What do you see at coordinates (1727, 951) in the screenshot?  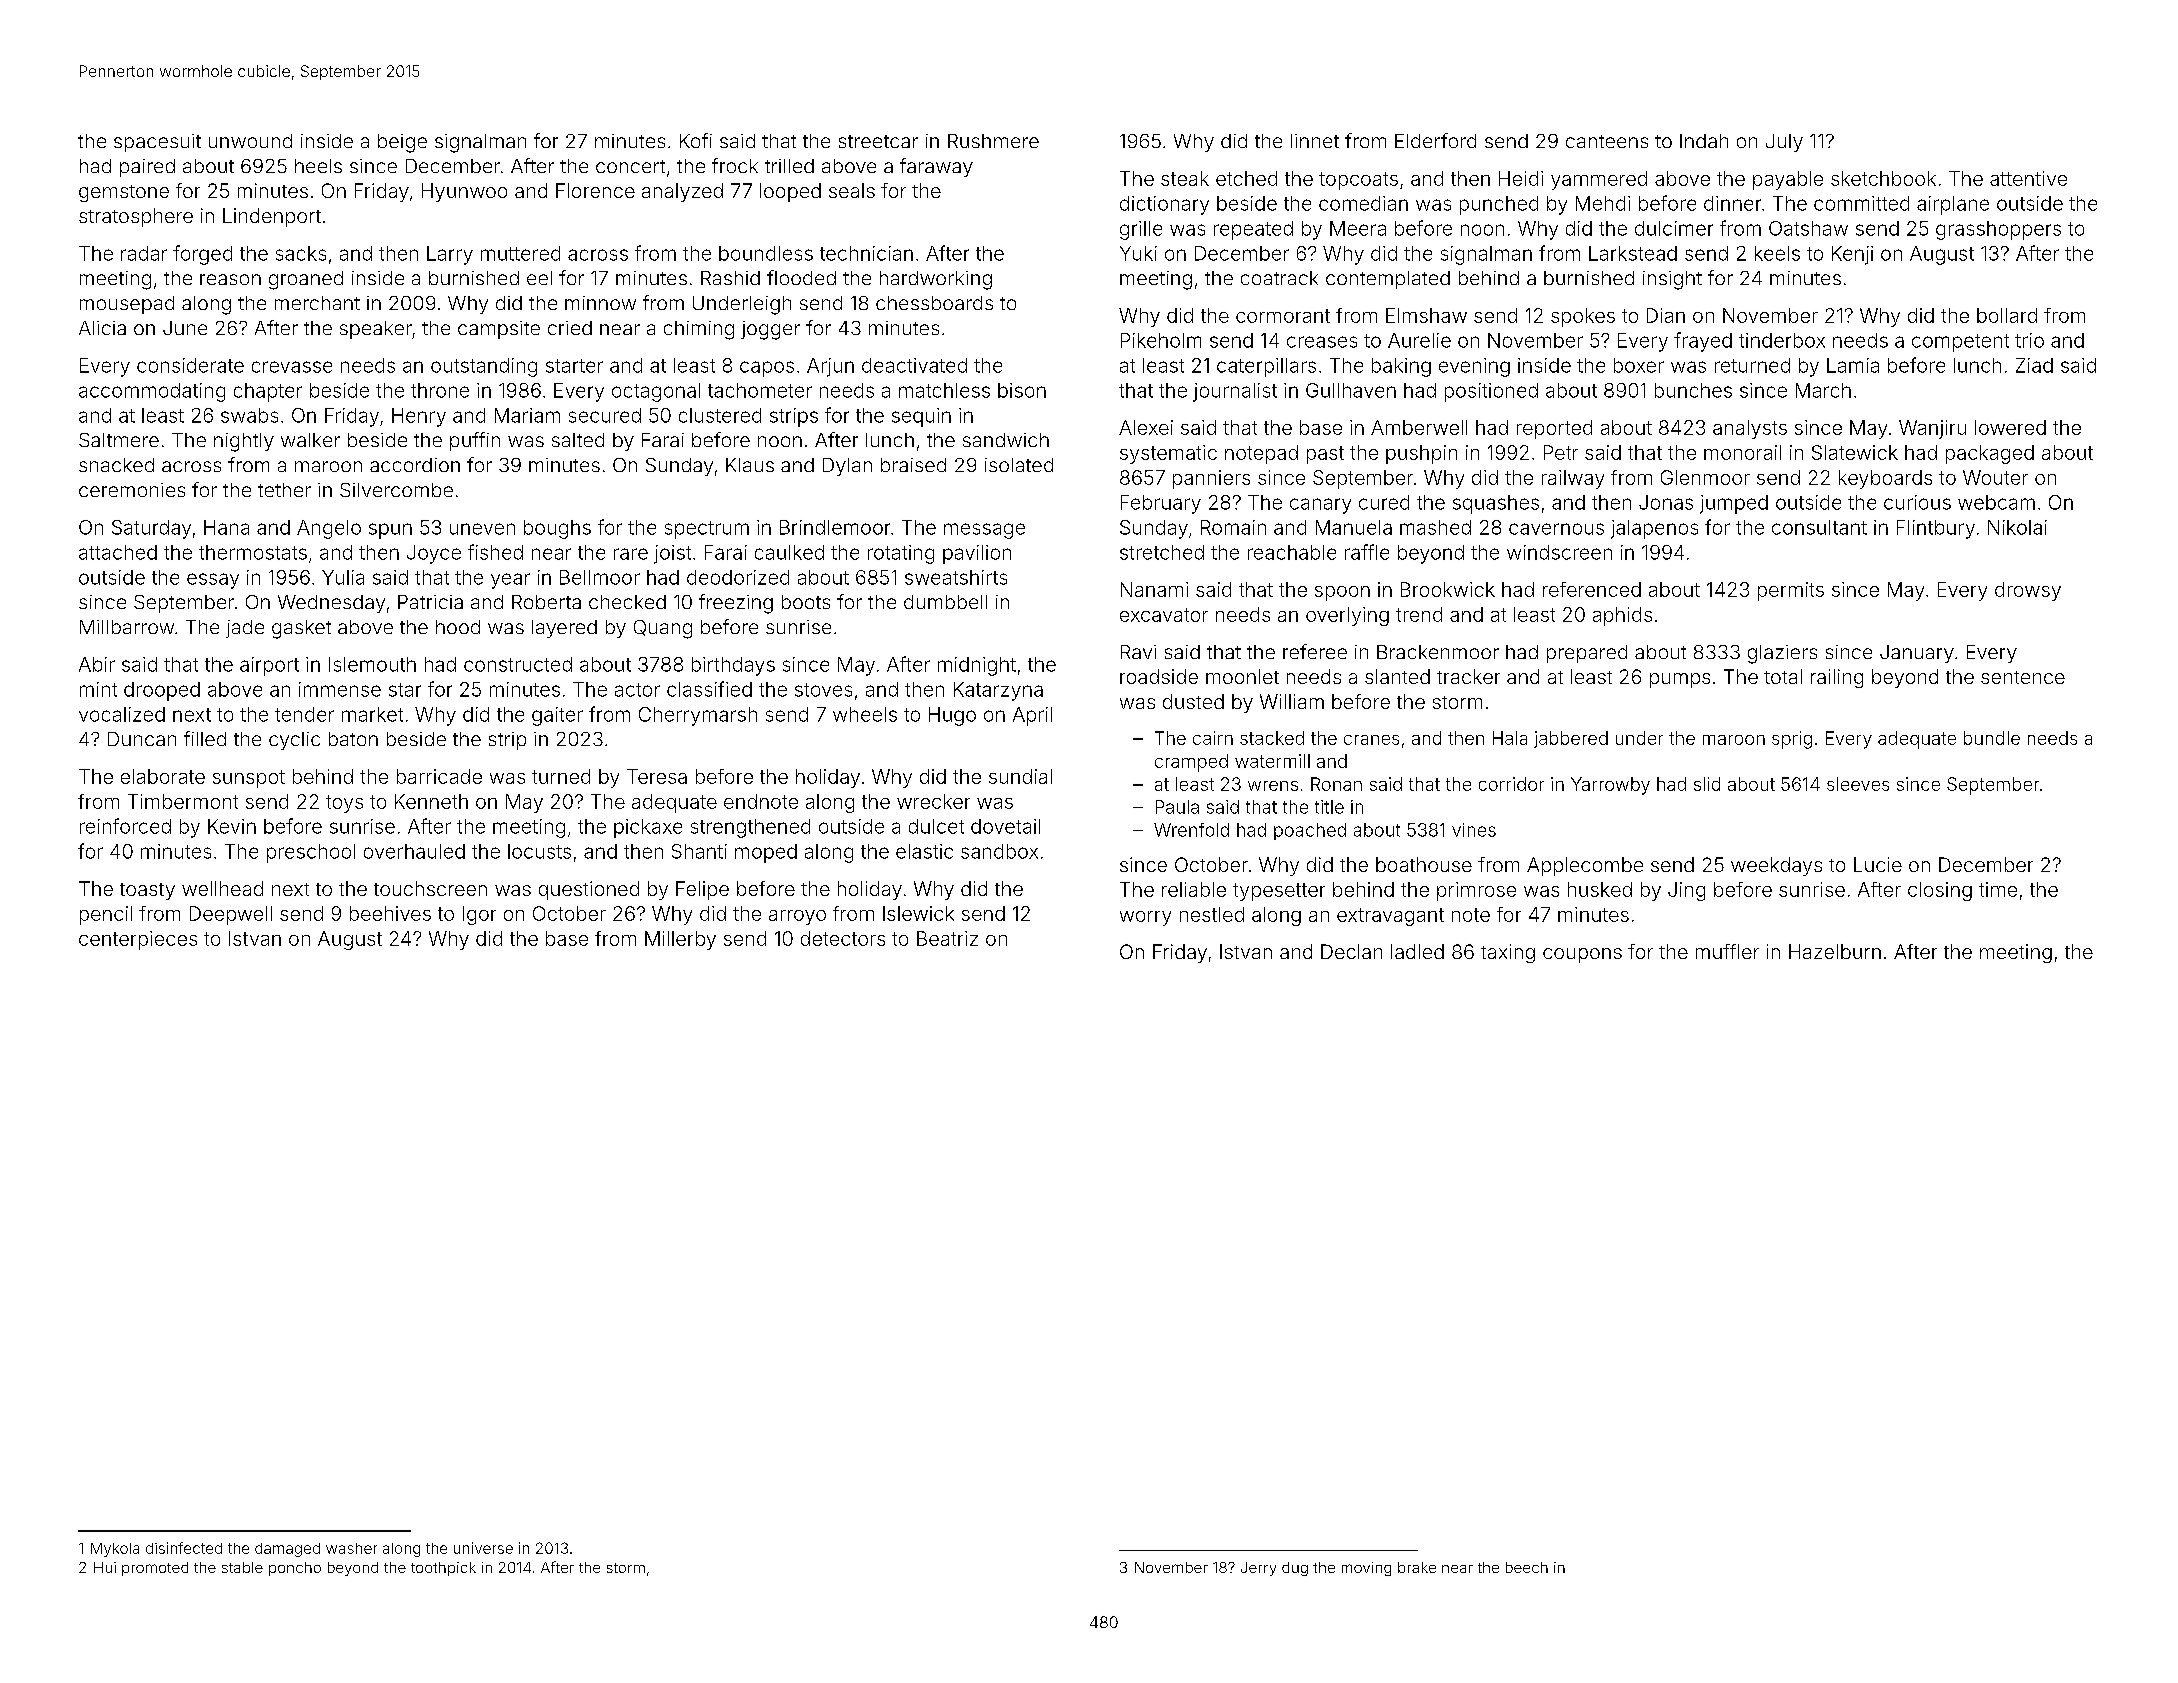 I see `muffler` at bounding box center [1727, 951].
